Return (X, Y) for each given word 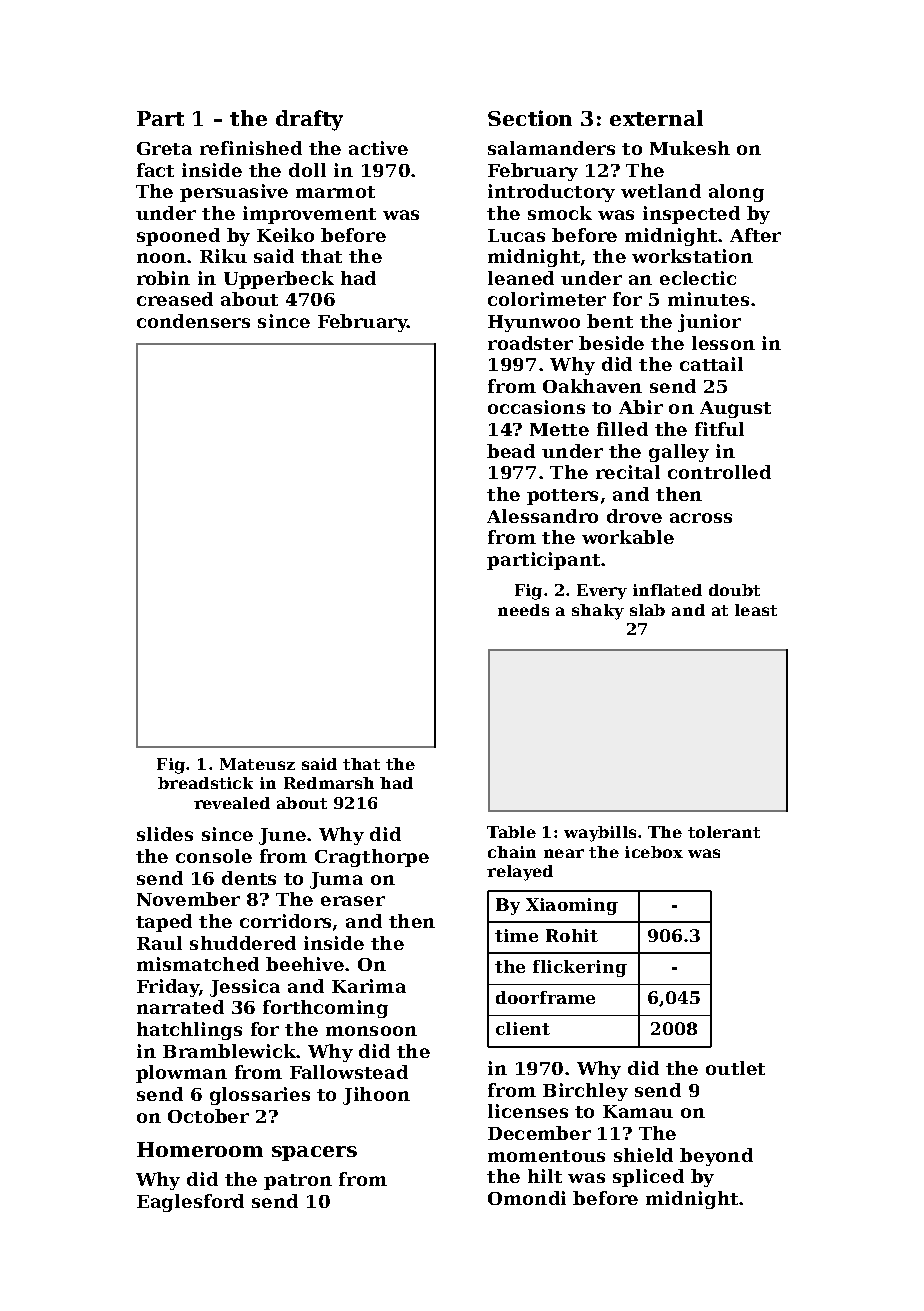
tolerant (724, 832)
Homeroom (200, 1149)
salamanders (551, 148)
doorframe (545, 997)
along (736, 193)
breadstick (205, 783)
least (756, 610)
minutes (708, 299)
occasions (536, 407)
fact (155, 170)
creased (175, 299)
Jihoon (376, 1096)
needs (523, 610)
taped (164, 923)
